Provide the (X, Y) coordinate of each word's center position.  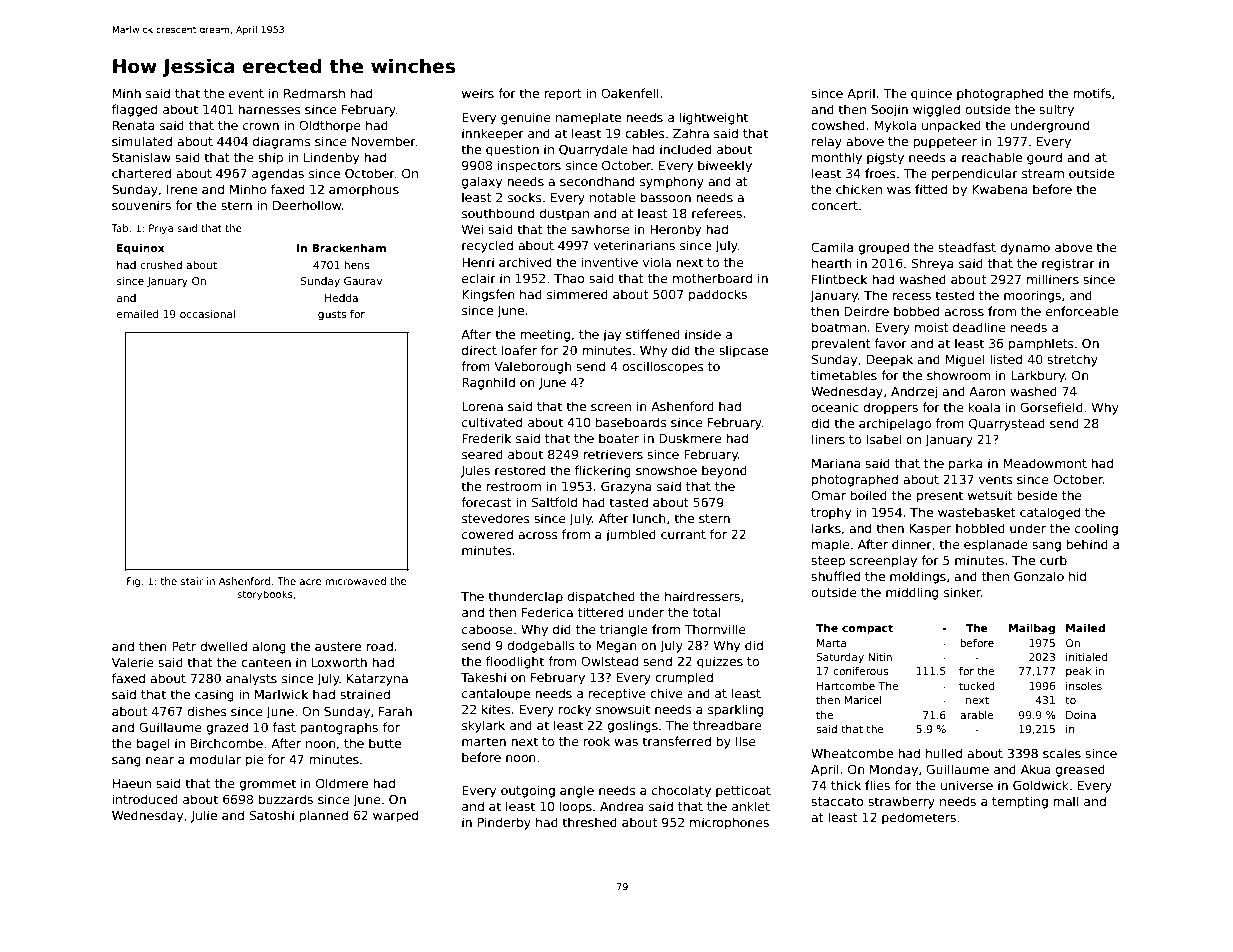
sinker (962, 592)
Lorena (482, 406)
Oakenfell (630, 93)
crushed (161, 265)
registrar (1068, 264)
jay (612, 335)
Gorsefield (1051, 407)
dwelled (223, 646)
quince (931, 94)
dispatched (601, 597)
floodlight (515, 662)
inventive (609, 262)
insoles (1084, 686)
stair (192, 581)
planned (323, 816)
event (246, 93)
